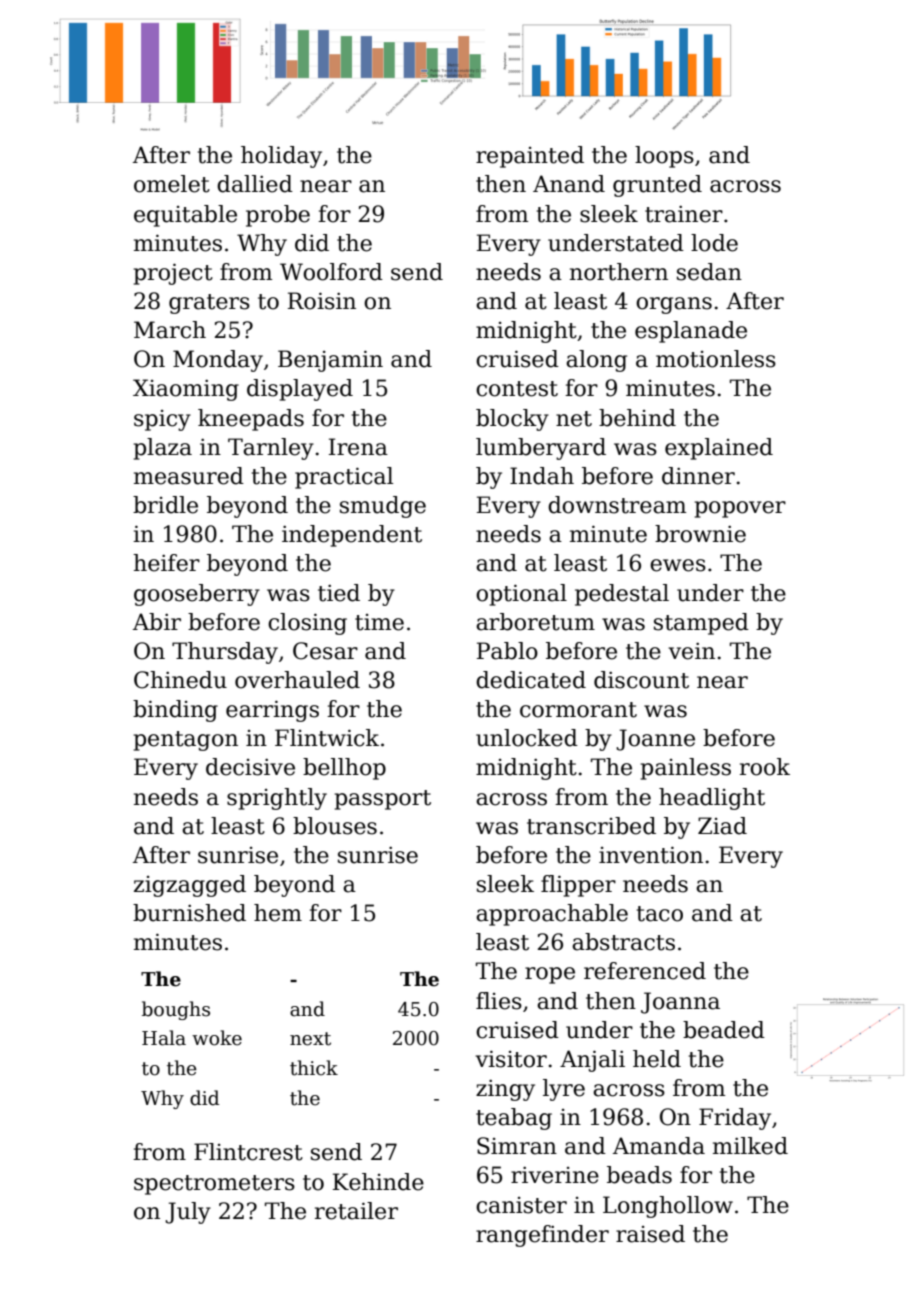 This screenshot has width=924, height=1314. Describe the element at coordinates (344, 478) in the screenshot. I see `practical` at that location.
